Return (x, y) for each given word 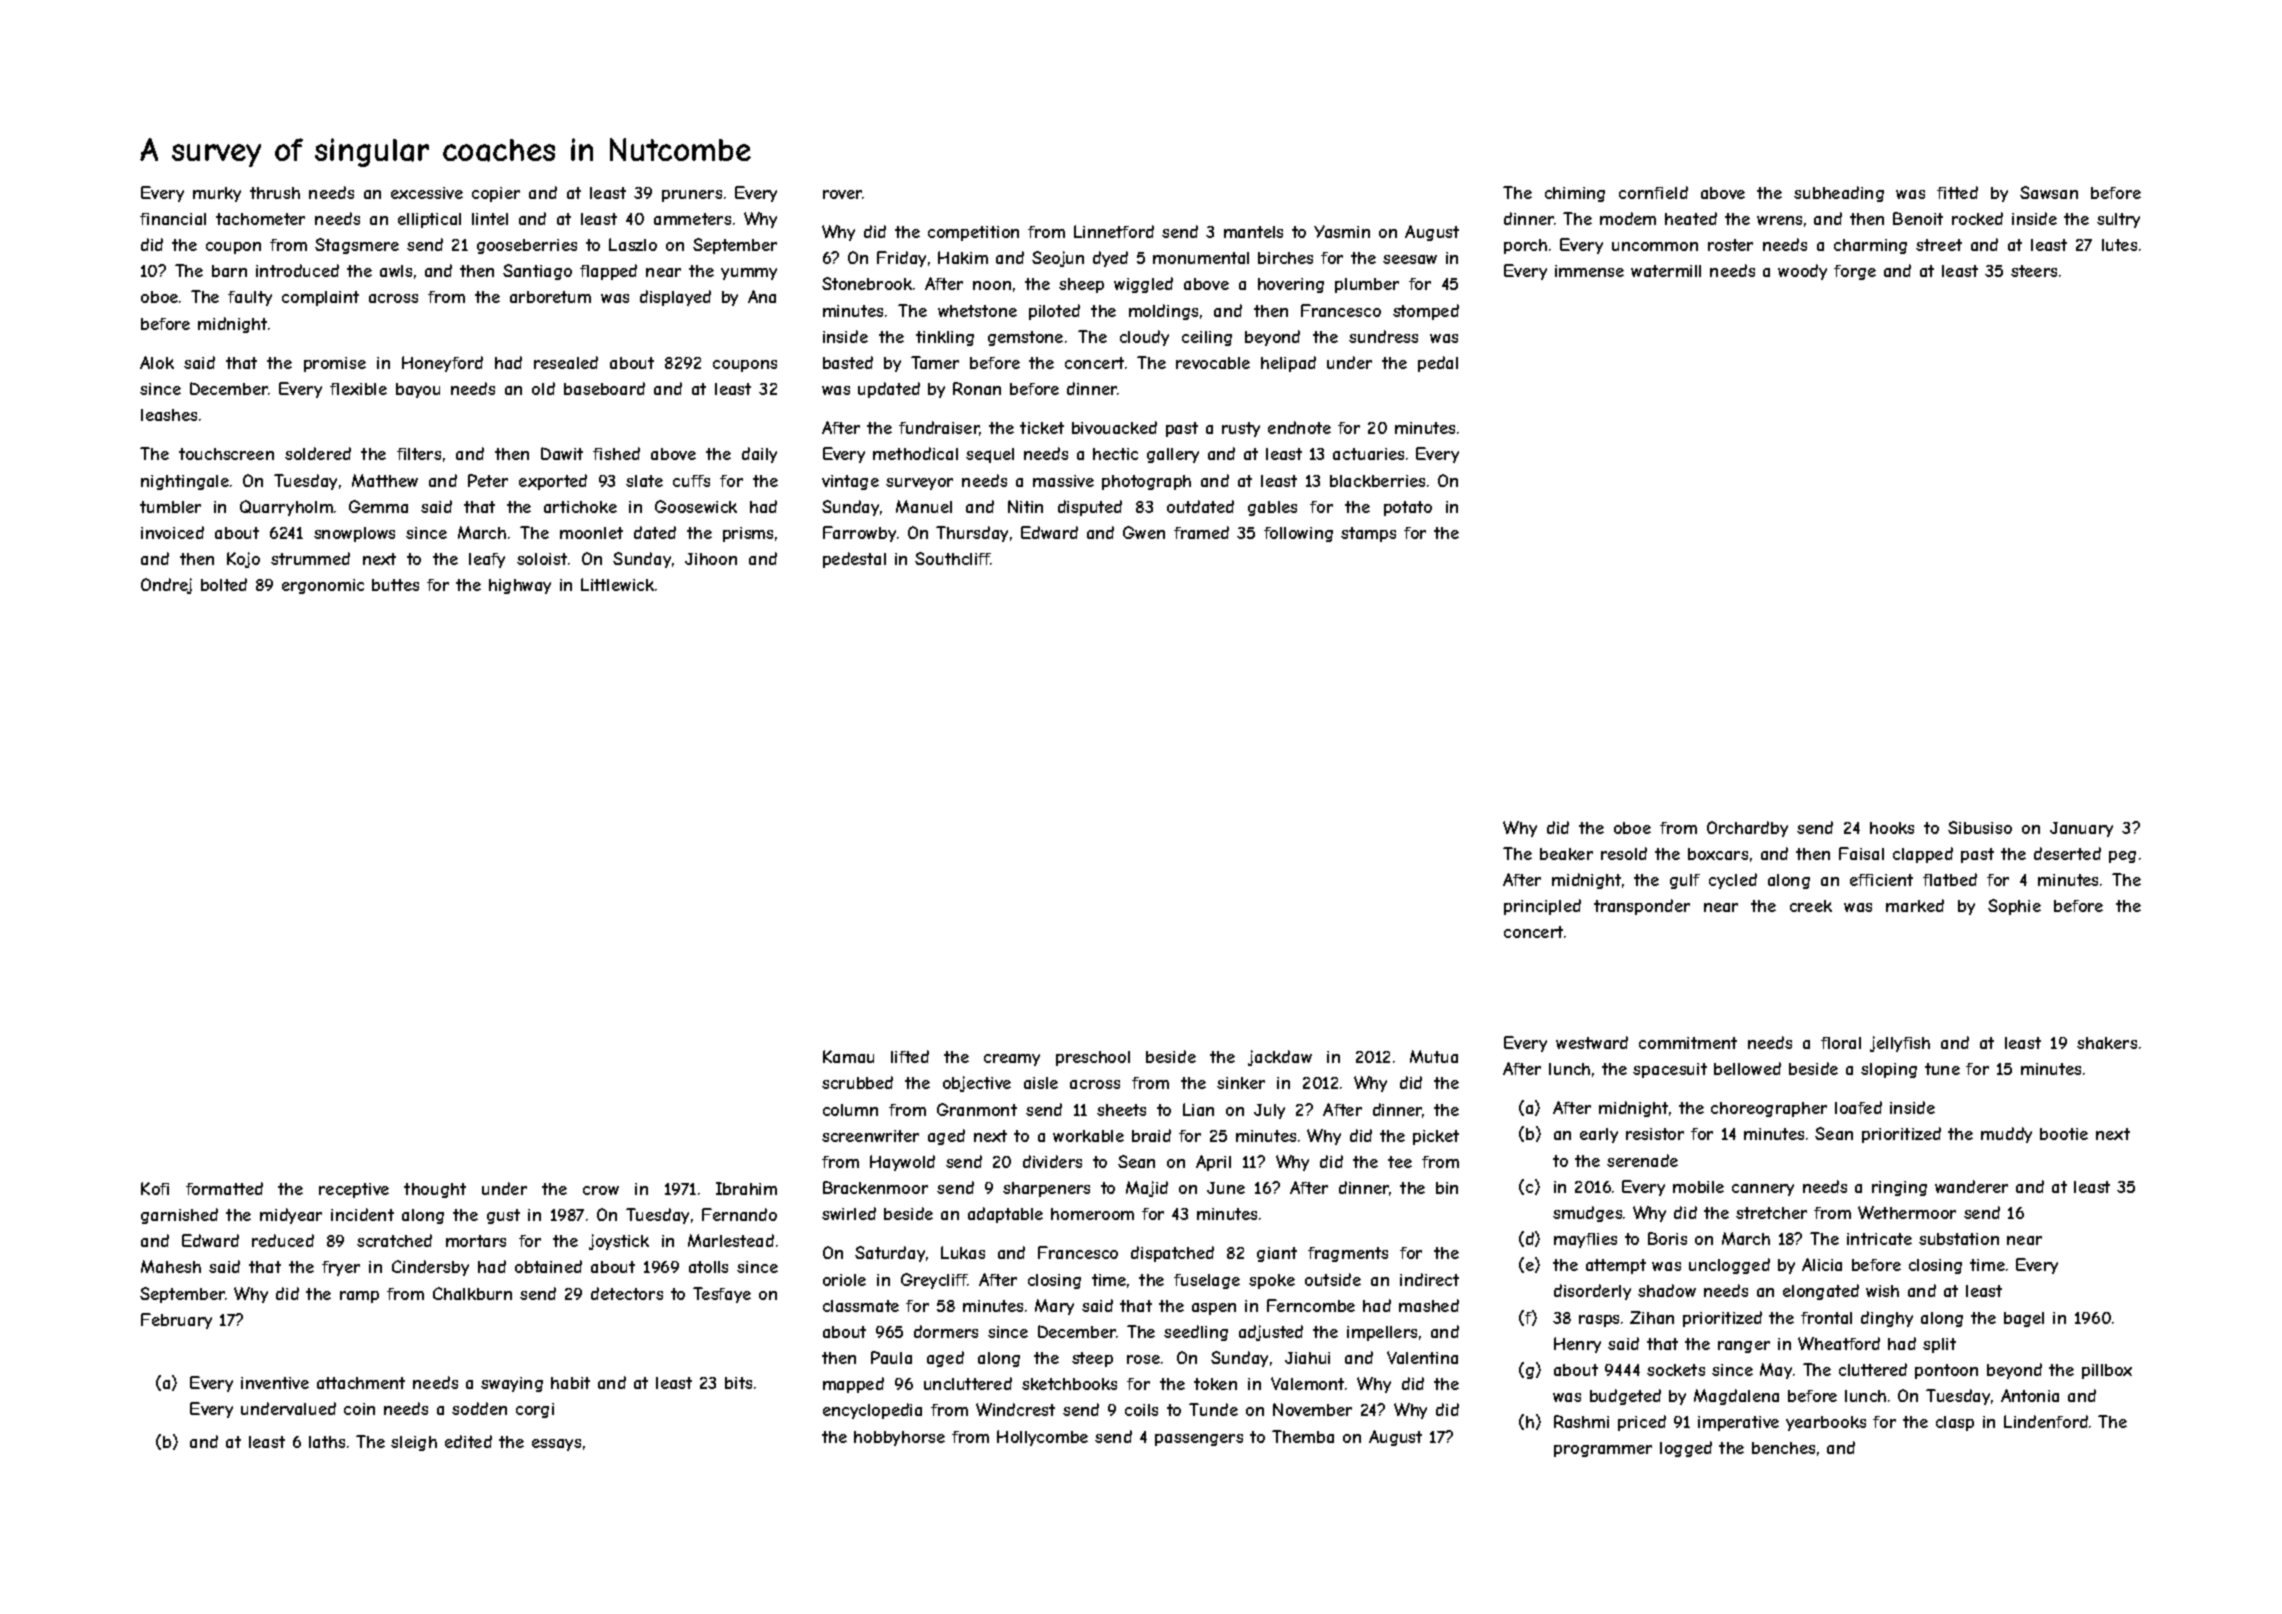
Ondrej (166, 586)
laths (327, 1442)
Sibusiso (1980, 827)
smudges (1587, 1214)
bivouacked (1114, 427)
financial (173, 219)
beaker (1566, 854)
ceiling (1207, 338)
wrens (1779, 220)
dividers (1052, 1161)
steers (2034, 271)
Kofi (155, 1188)
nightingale (185, 482)
